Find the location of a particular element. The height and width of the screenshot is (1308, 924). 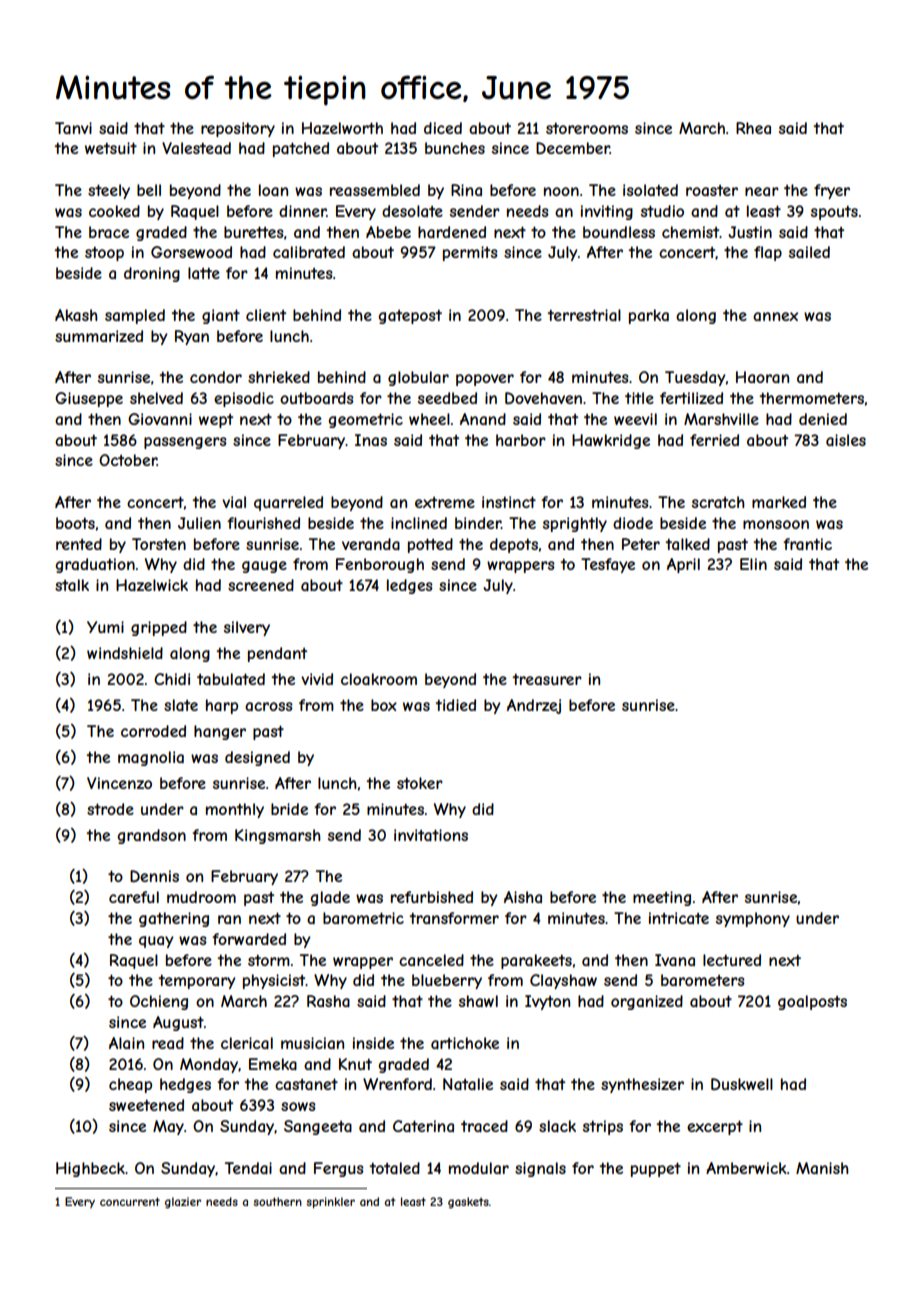

Hazelwick is located at coordinates (152, 585).
